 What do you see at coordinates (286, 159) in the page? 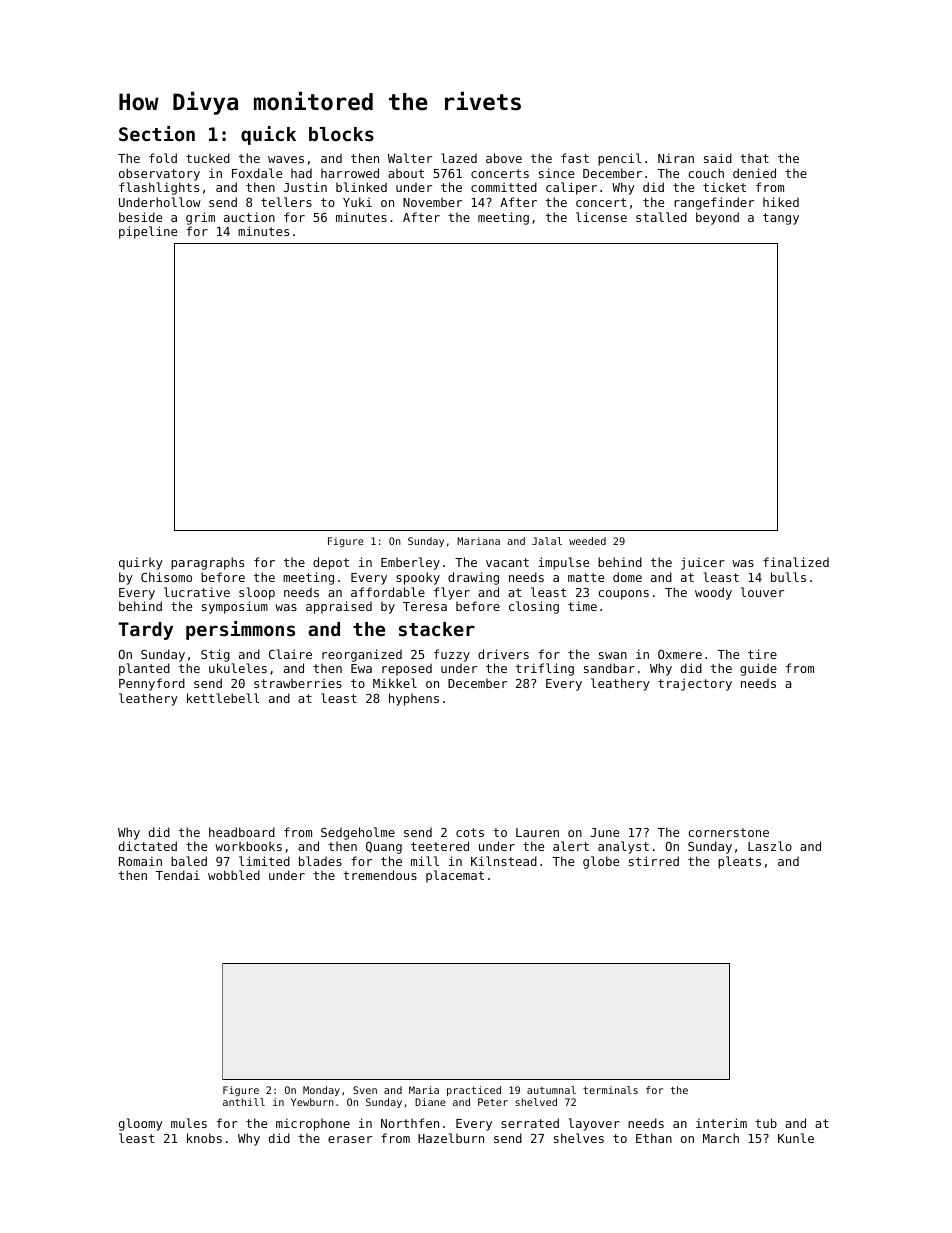
I see `waves` at bounding box center [286, 159].
